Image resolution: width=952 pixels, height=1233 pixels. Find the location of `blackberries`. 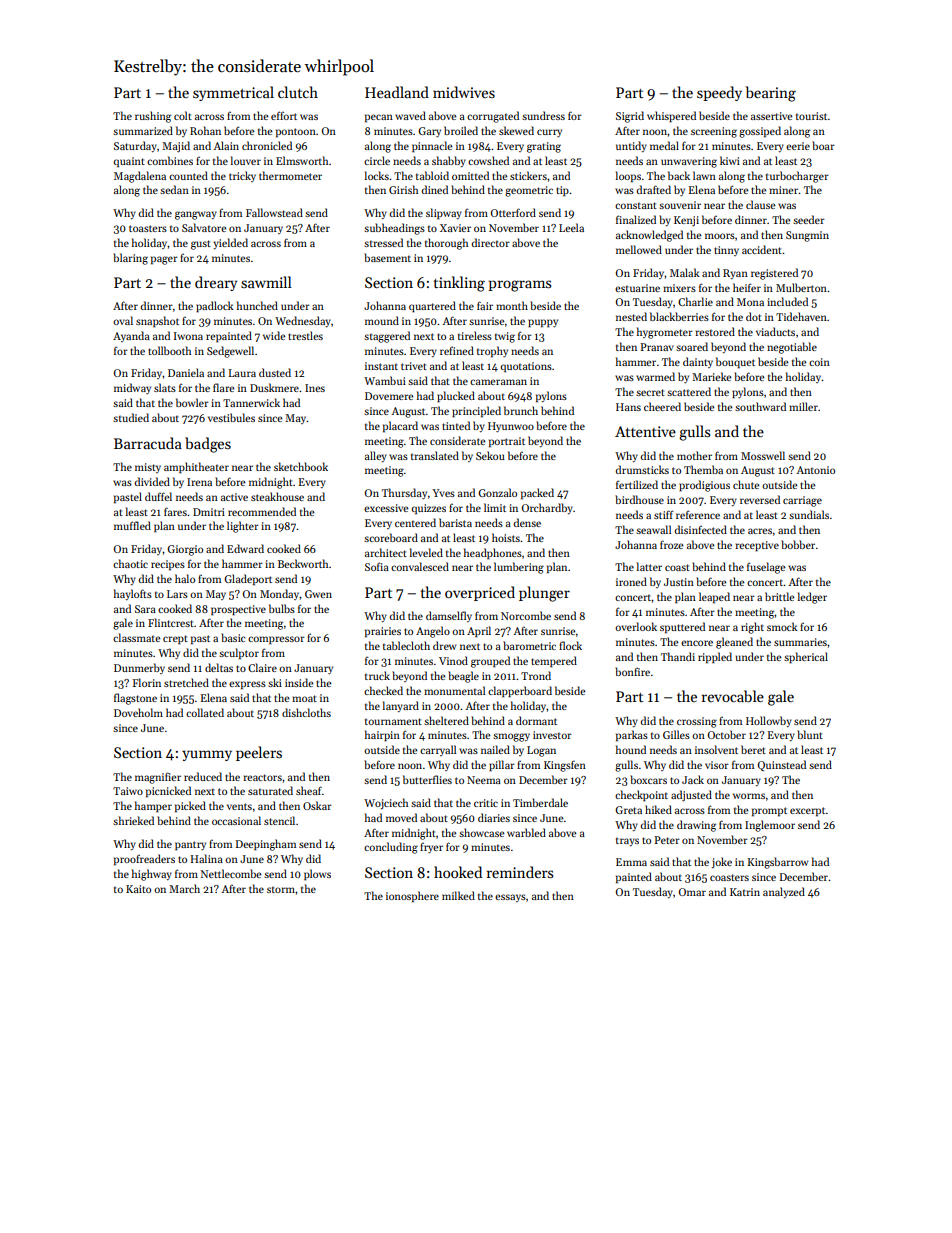

blackberries is located at coordinates (679, 316).
